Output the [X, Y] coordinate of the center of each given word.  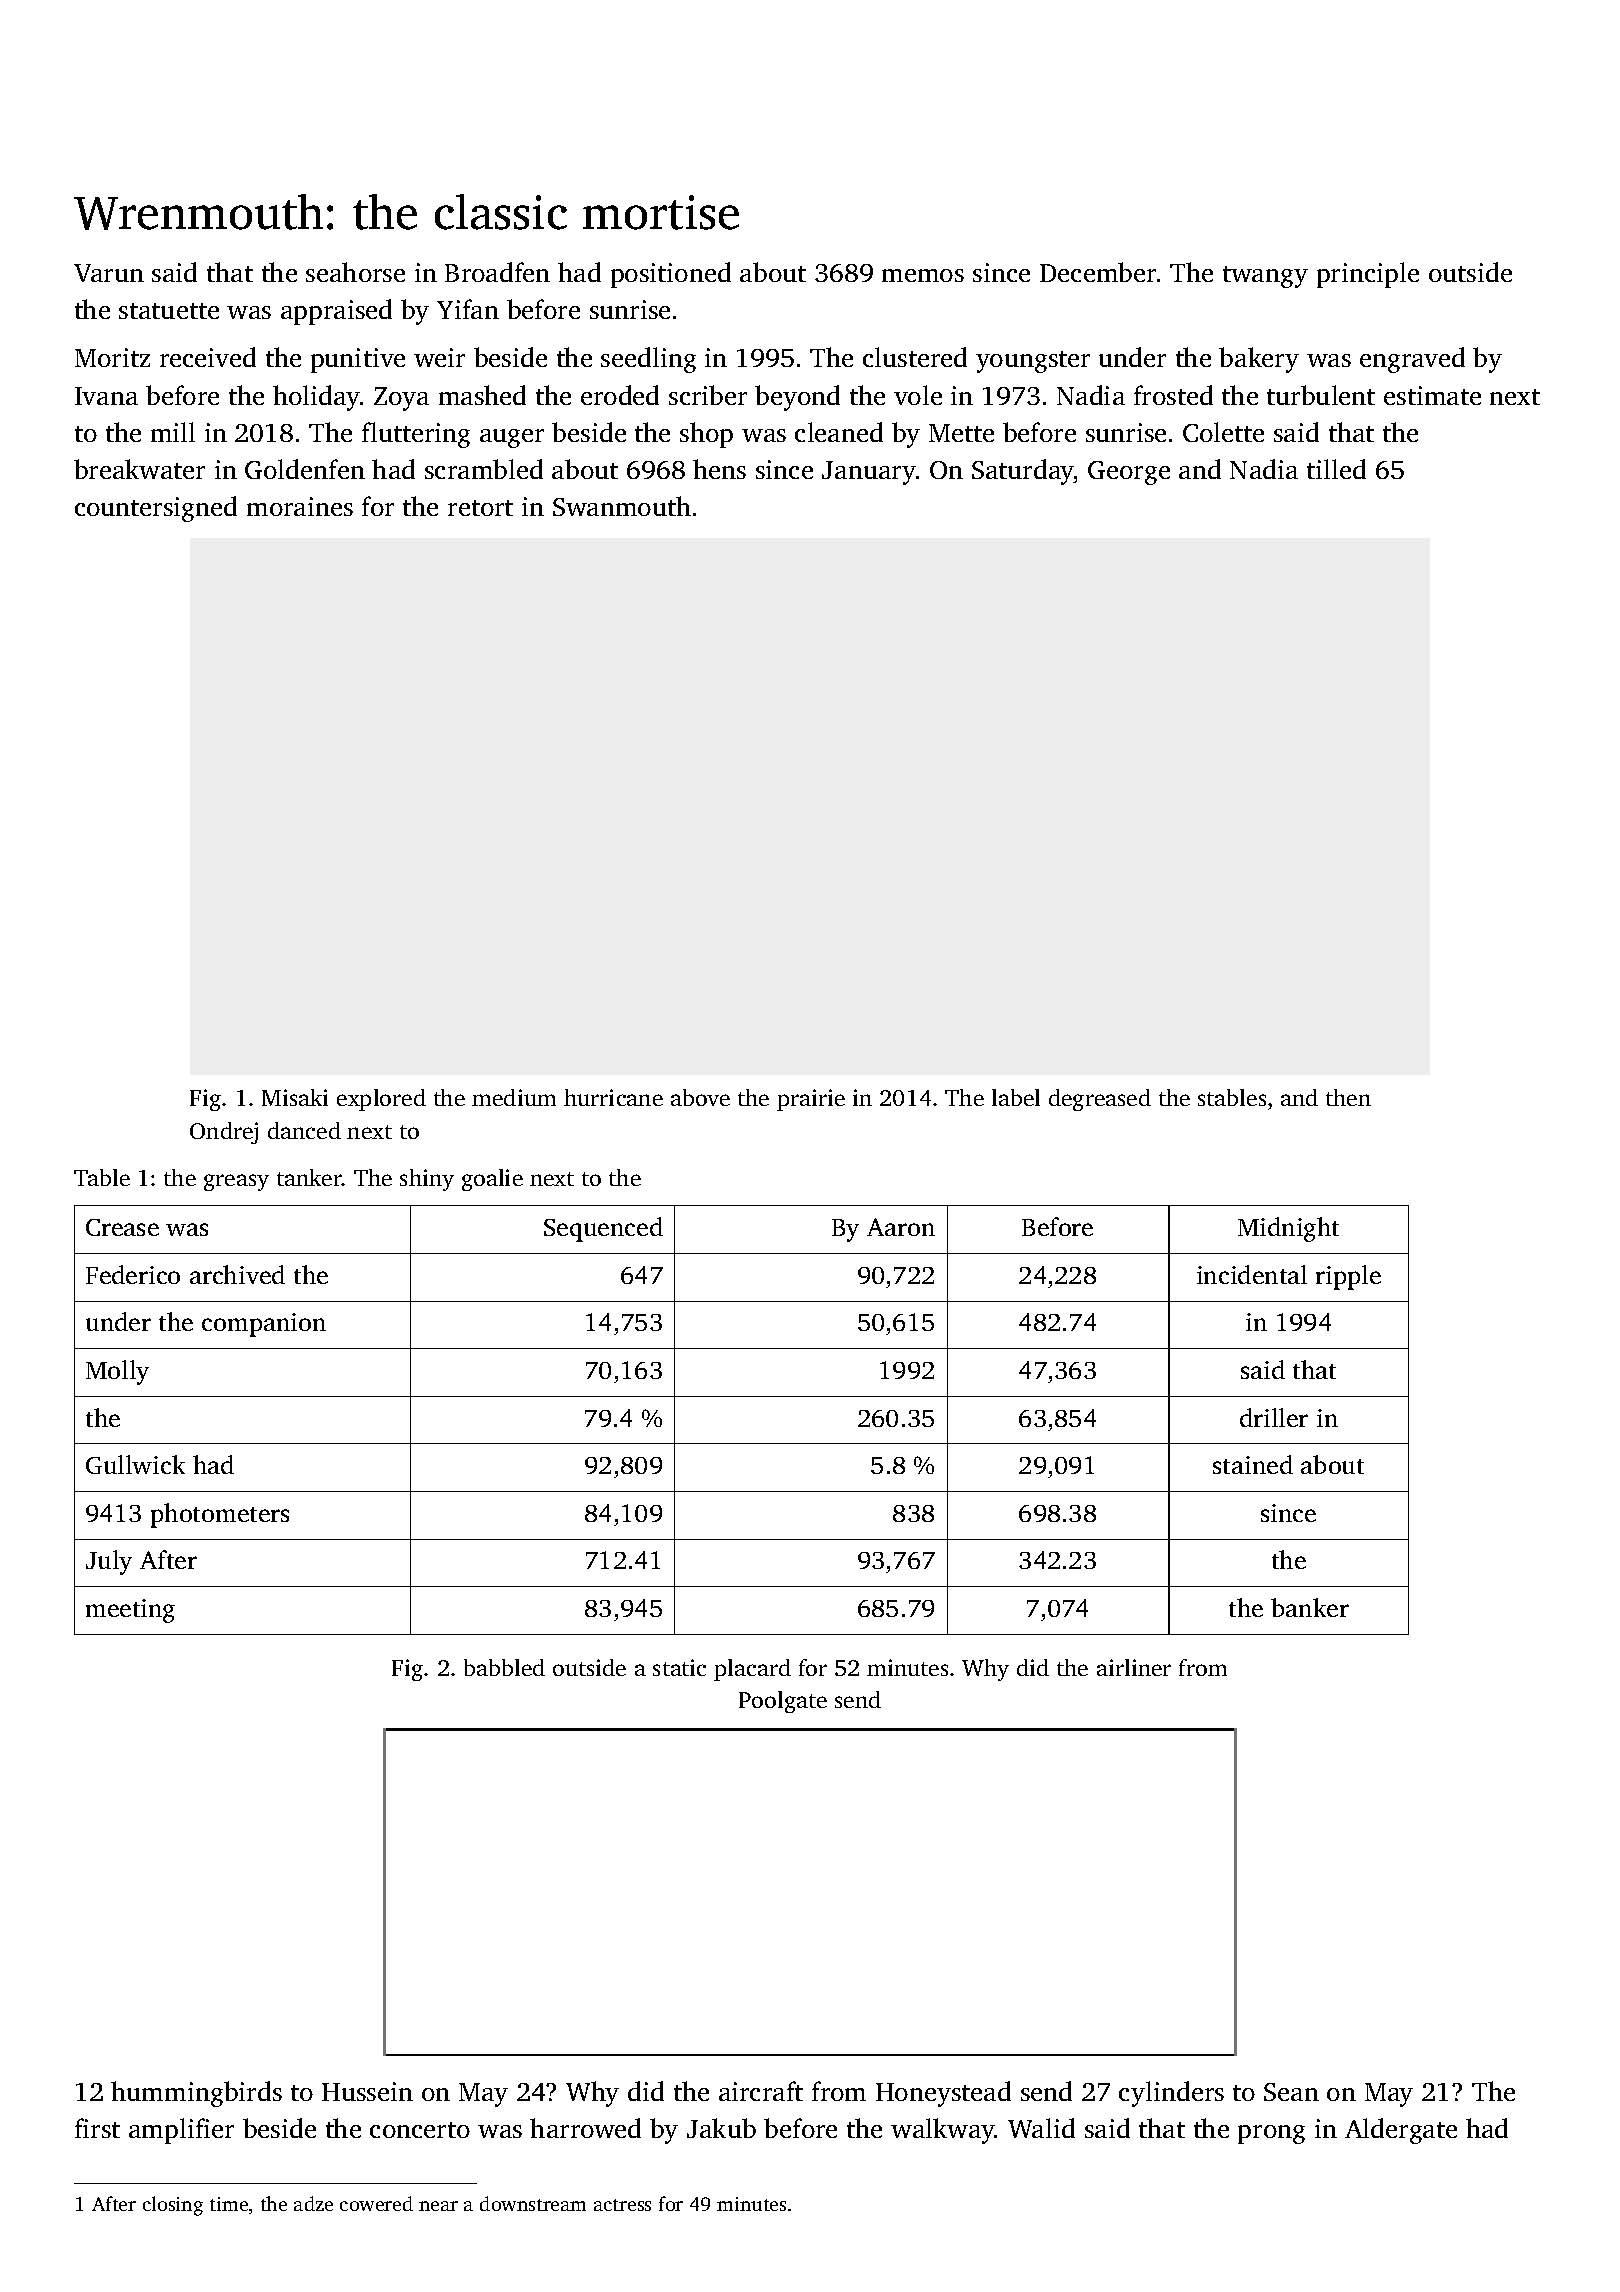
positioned [671, 275]
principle [1368, 275]
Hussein [367, 2091]
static [679, 1667]
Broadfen [497, 272]
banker [1310, 1607]
